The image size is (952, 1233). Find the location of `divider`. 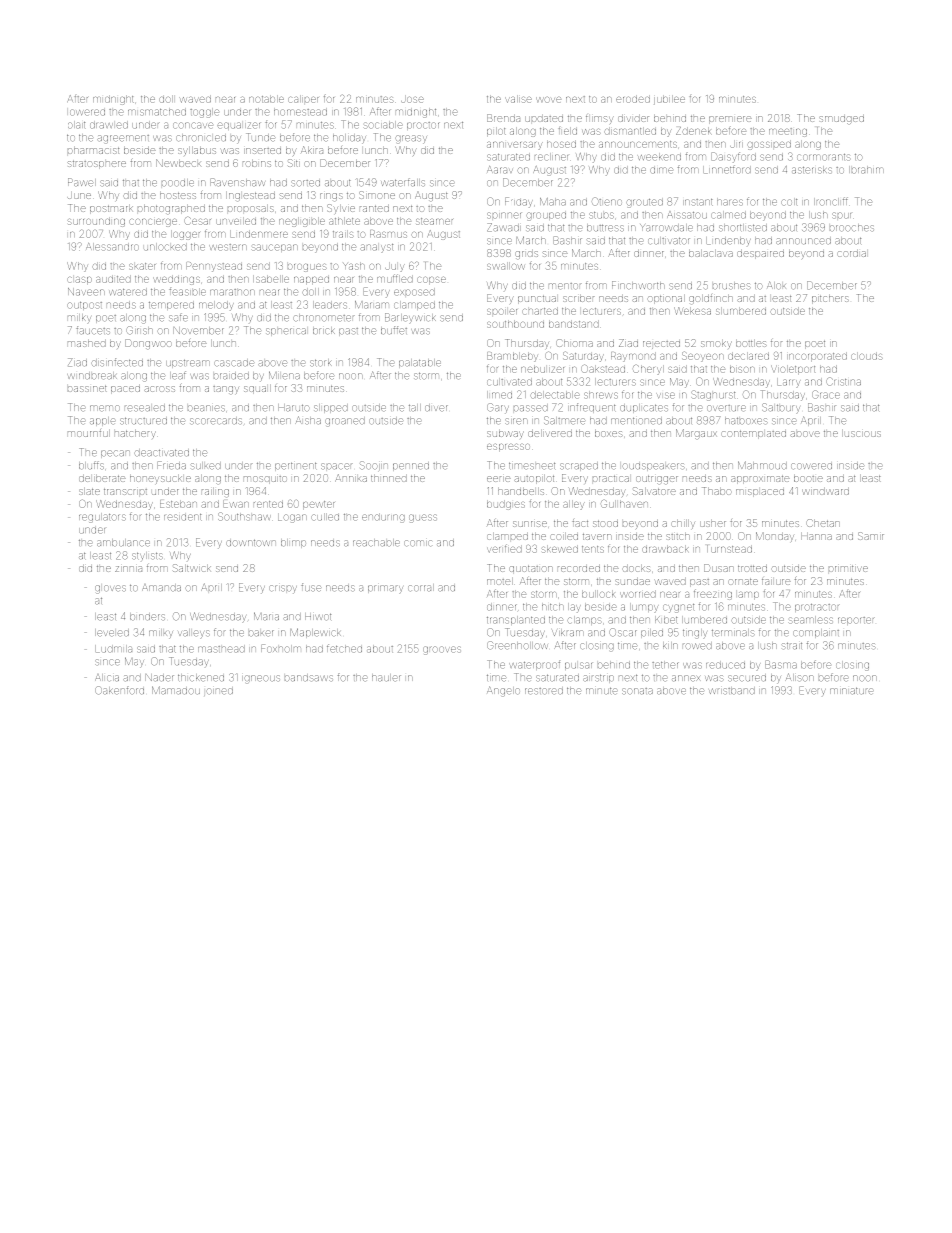

divider is located at coordinates (633, 118).
